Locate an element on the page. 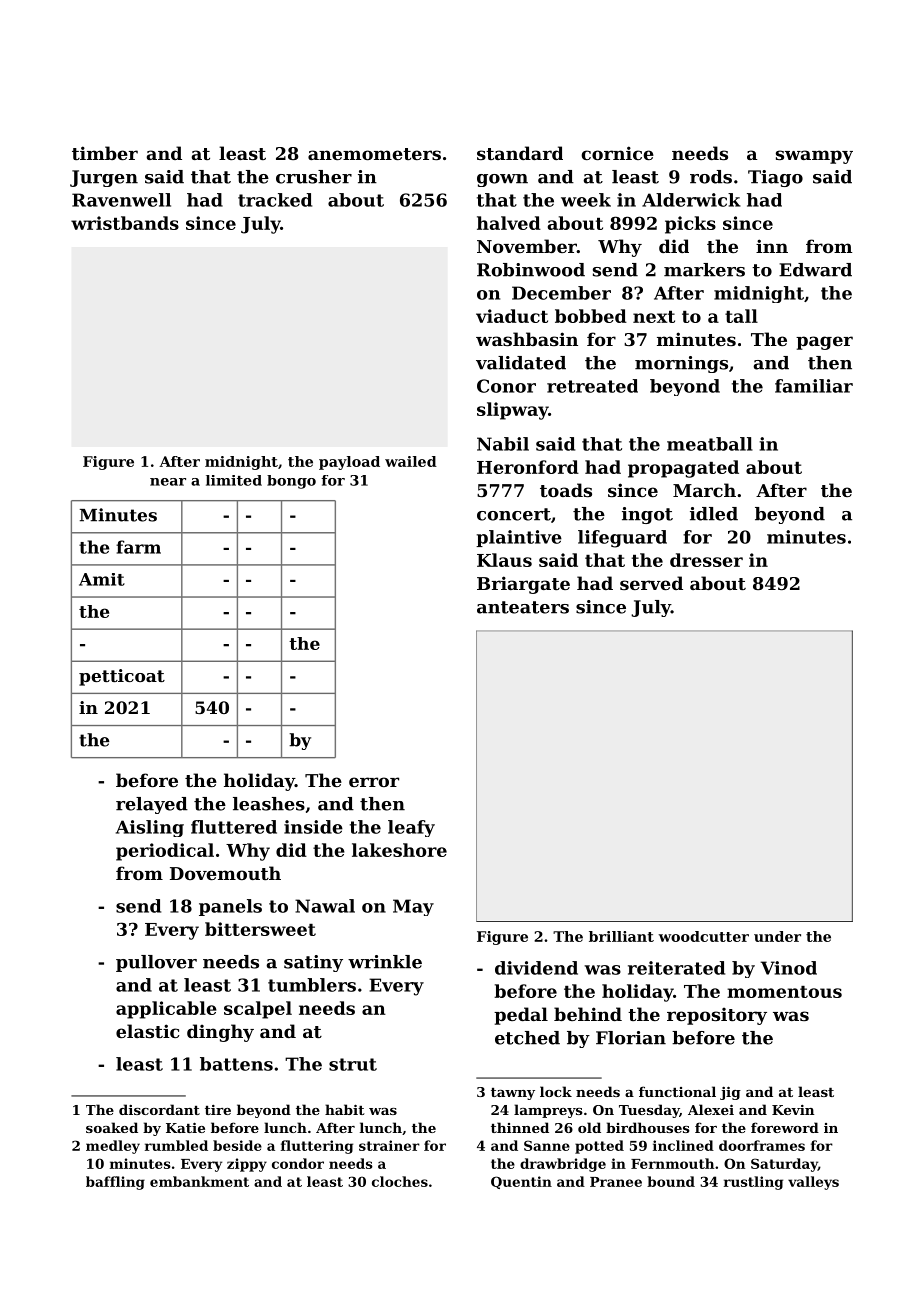 The width and height of the page is (924, 1314). payload is located at coordinates (349, 463).
